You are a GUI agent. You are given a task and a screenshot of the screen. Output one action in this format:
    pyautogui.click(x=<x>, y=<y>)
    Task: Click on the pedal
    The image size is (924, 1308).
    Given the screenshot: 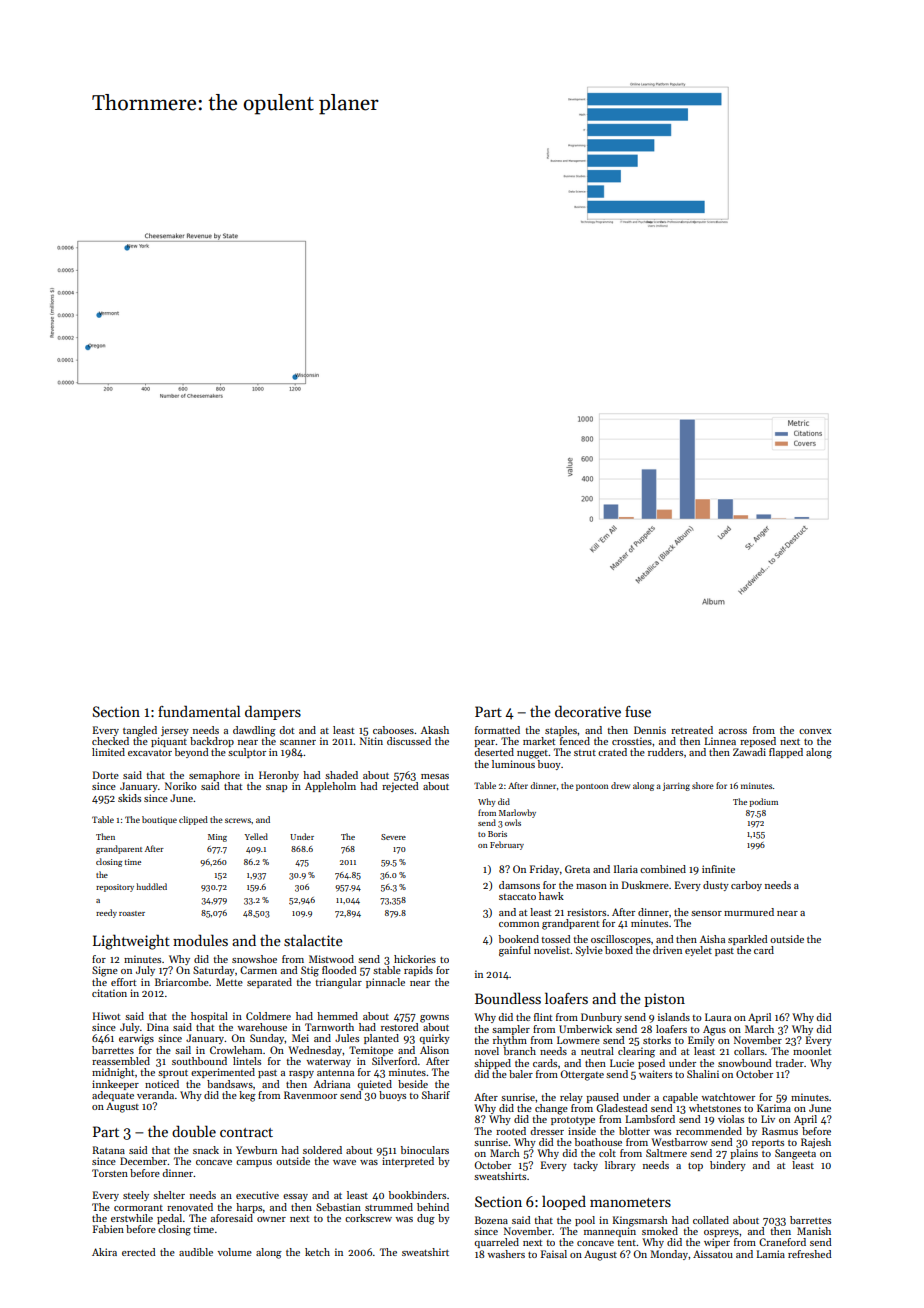 What is the action you would take?
    pyautogui.click(x=169, y=1219)
